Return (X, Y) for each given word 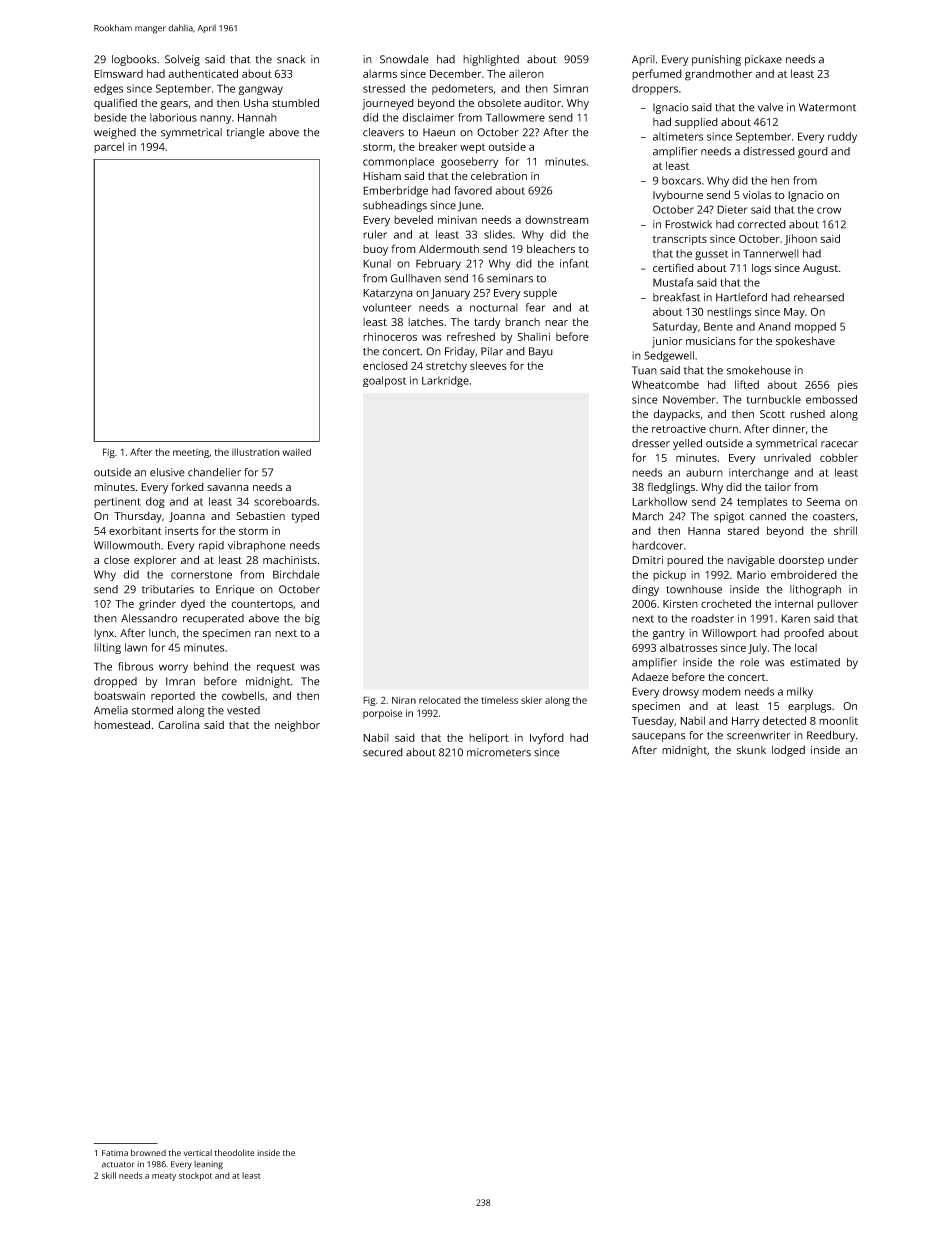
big (312, 619)
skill (109, 1175)
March (647, 516)
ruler (375, 234)
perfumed (657, 74)
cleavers (383, 132)
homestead (122, 724)
